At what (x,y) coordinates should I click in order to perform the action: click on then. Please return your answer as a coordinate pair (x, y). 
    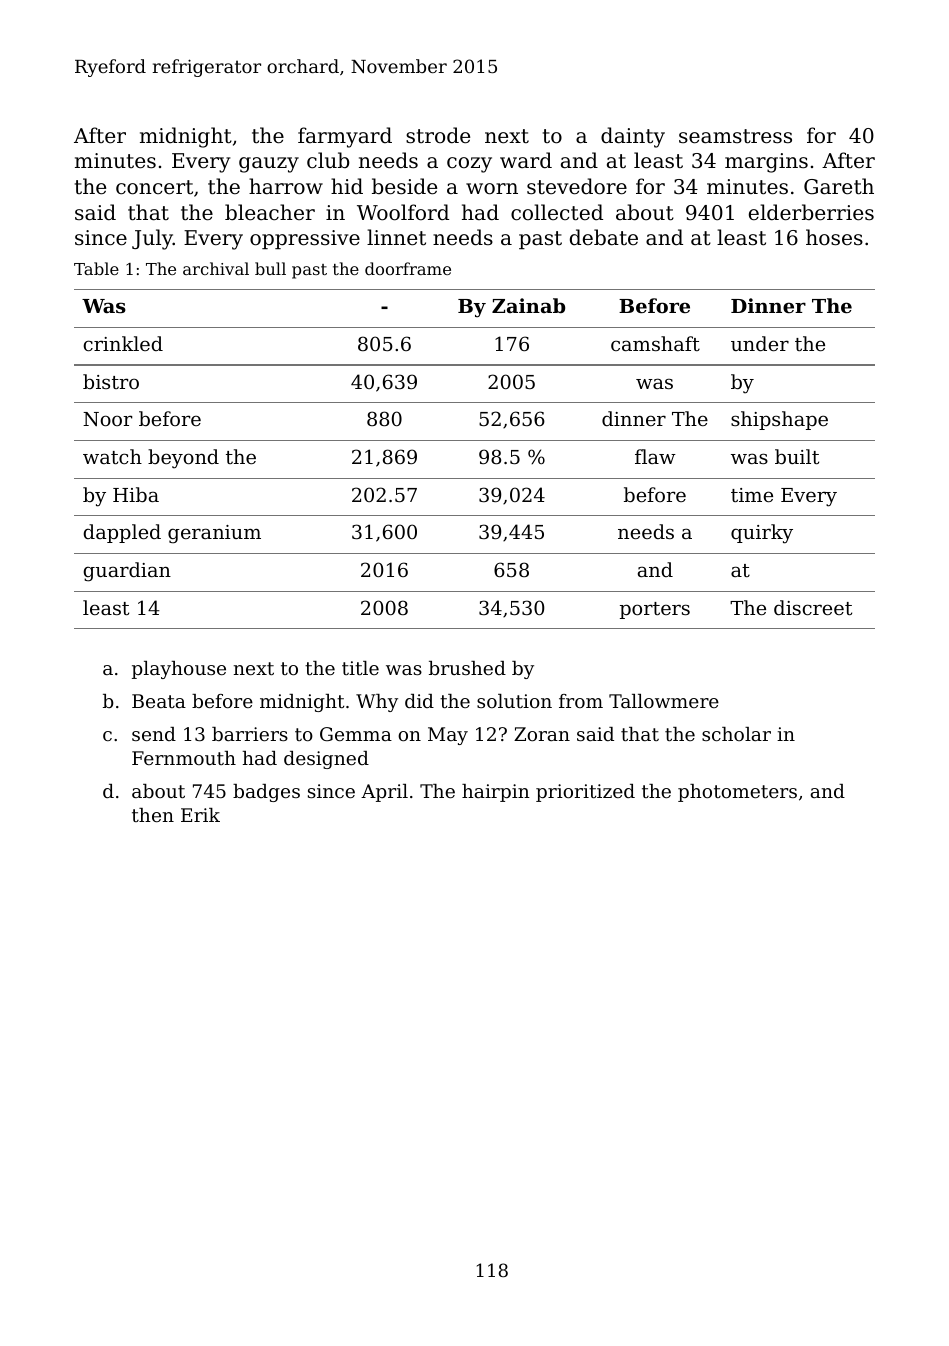
    Looking at the image, I should click on (153, 815).
